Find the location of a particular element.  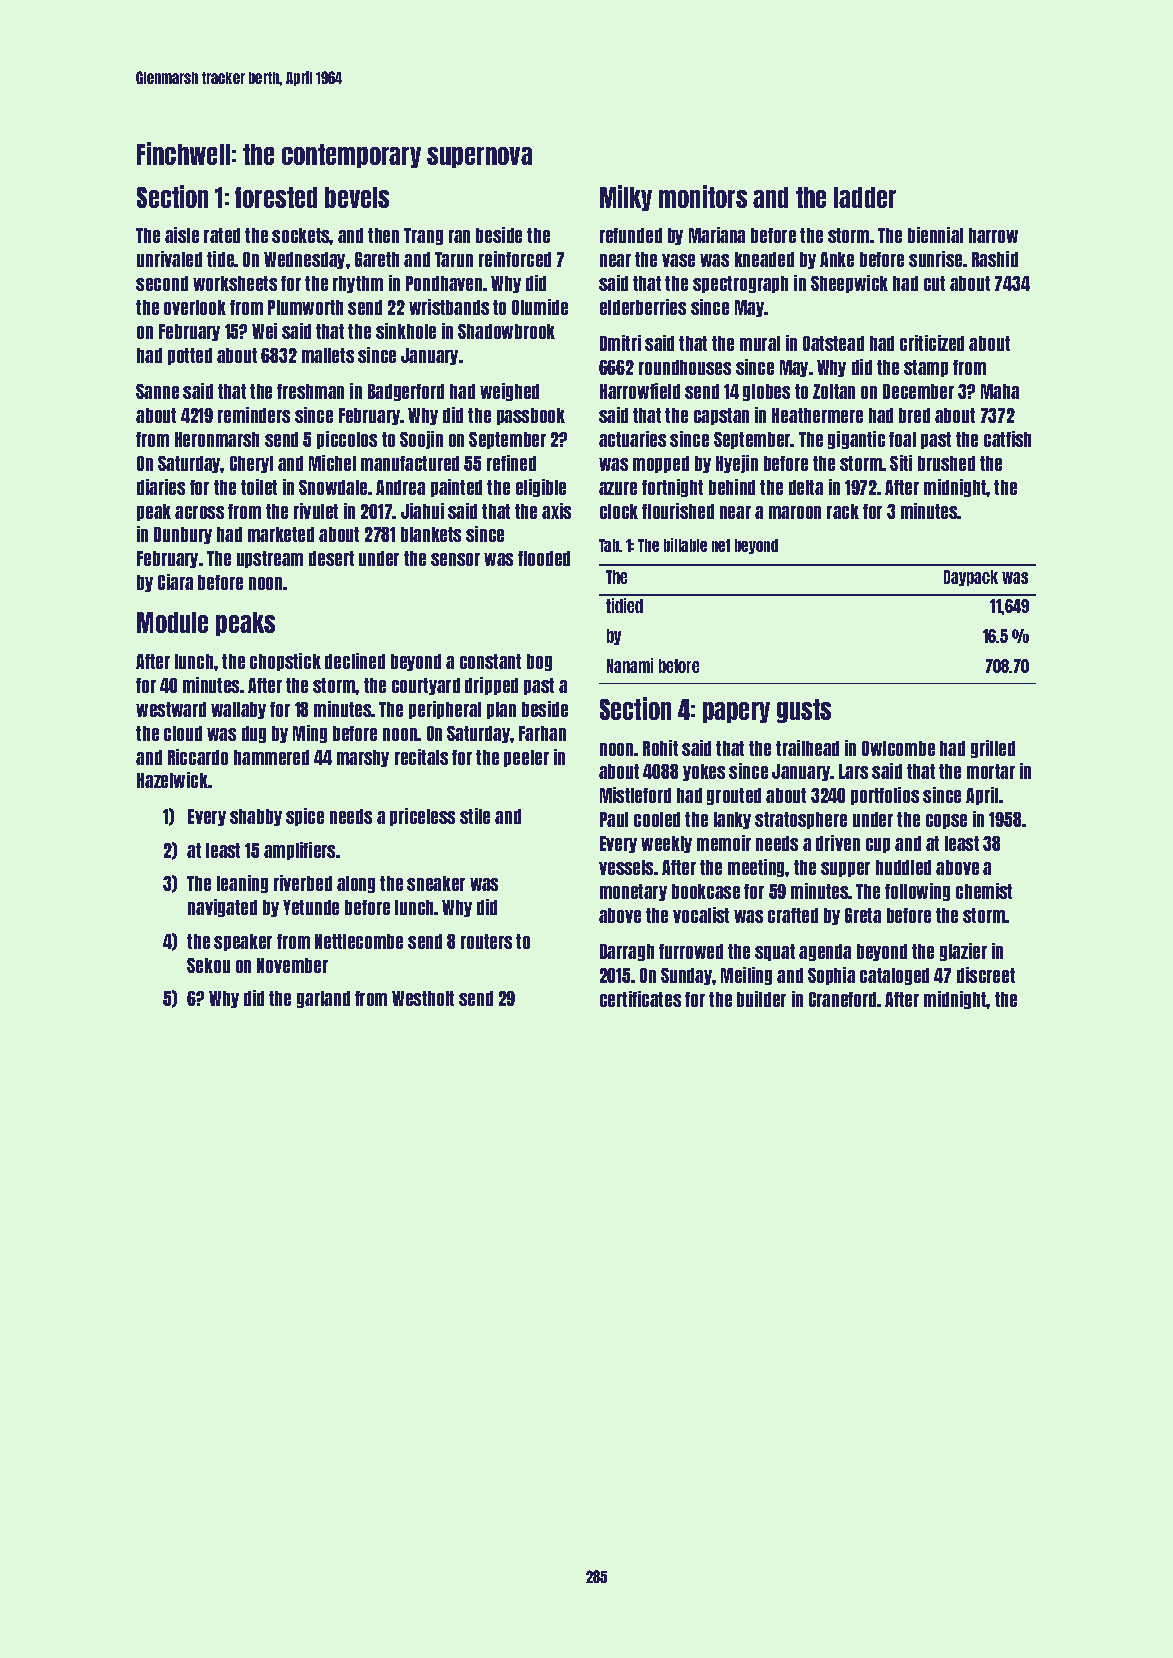

Daypack is located at coordinates (971, 578).
